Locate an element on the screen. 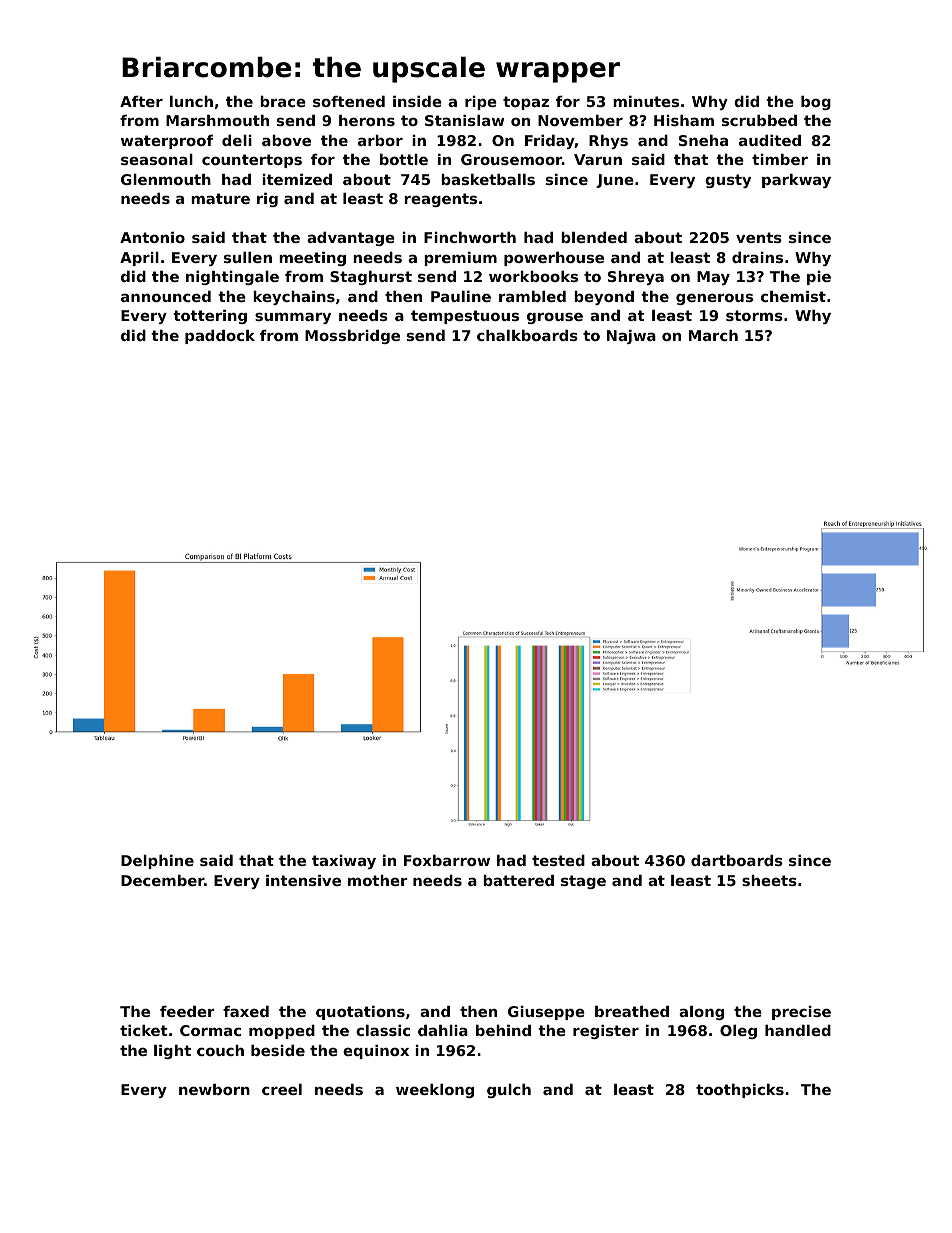 The height and width of the screenshot is (1233, 952). storms is located at coordinates (754, 315).
